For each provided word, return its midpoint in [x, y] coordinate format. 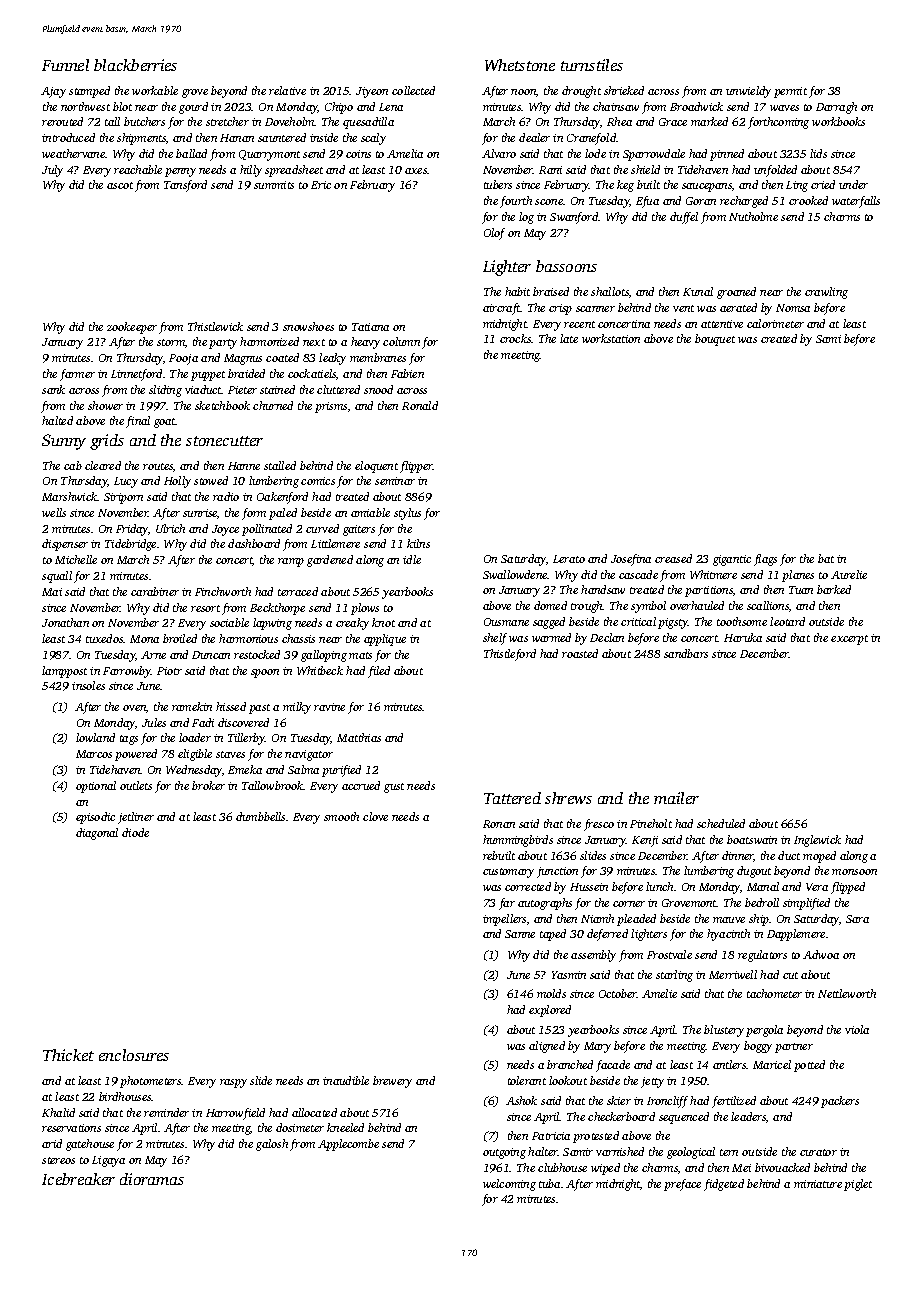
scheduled [721, 823]
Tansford [185, 186]
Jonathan [65, 622]
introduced [68, 137]
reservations [71, 1128]
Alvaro [499, 153]
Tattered [512, 798]
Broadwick [696, 106]
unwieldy [748, 92]
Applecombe [348, 1145]
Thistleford [510, 655]
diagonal [97, 834]
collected [413, 90]
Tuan [801, 590]
